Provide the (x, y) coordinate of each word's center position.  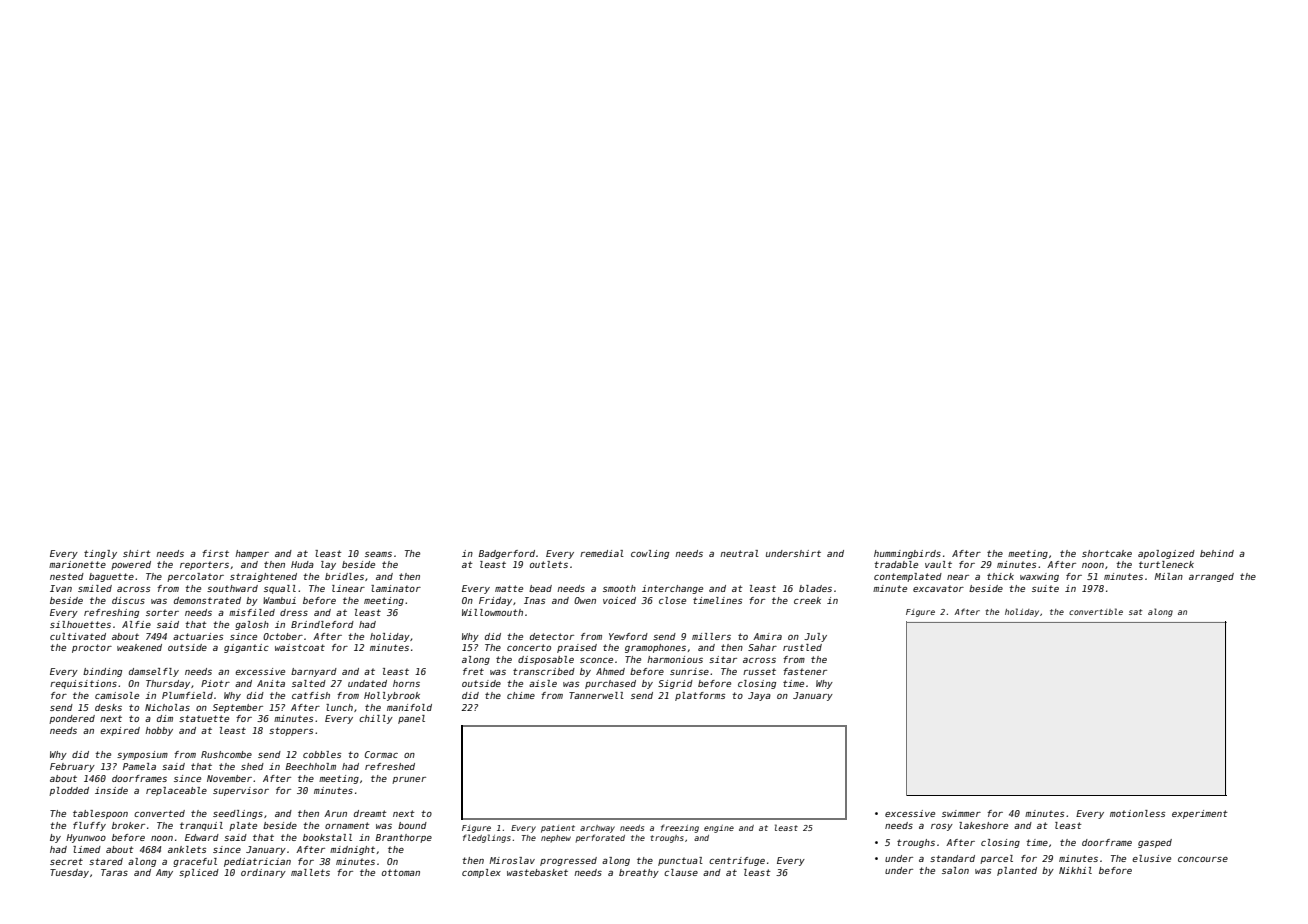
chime (521, 695)
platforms (700, 696)
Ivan (61, 588)
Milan (1168, 576)
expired (120, 731)
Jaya (759, 696)
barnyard (314, 672)
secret (66, 861)
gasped (1155, 843)
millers (711, 636)
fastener (805, 671)
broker (128, 825)
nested (67, 576)
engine (719, 829)
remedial (602, 553)
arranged (1211, 577)
